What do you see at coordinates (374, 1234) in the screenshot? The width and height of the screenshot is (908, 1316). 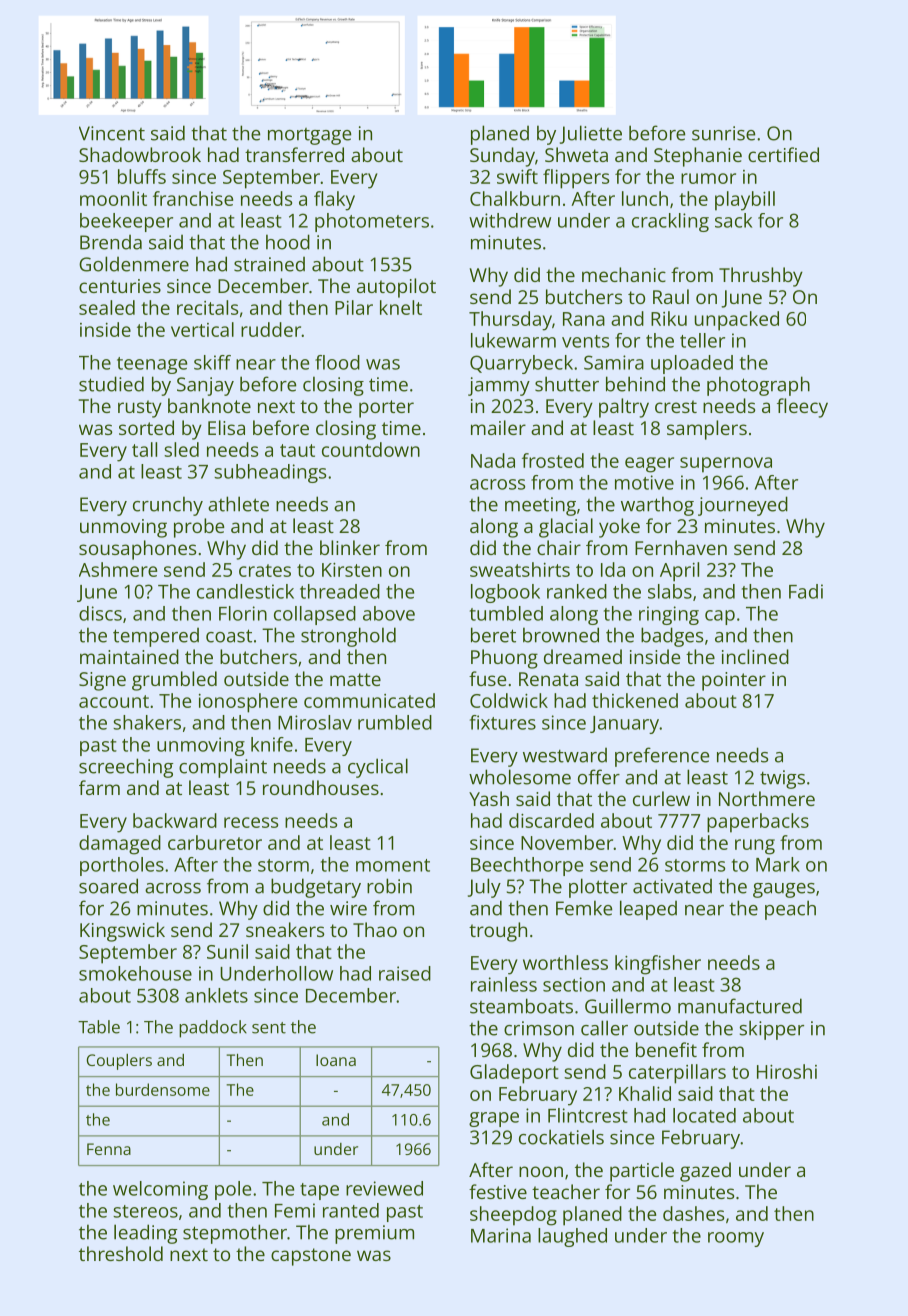 I see `premium` at bounding box center [374, 1234].
